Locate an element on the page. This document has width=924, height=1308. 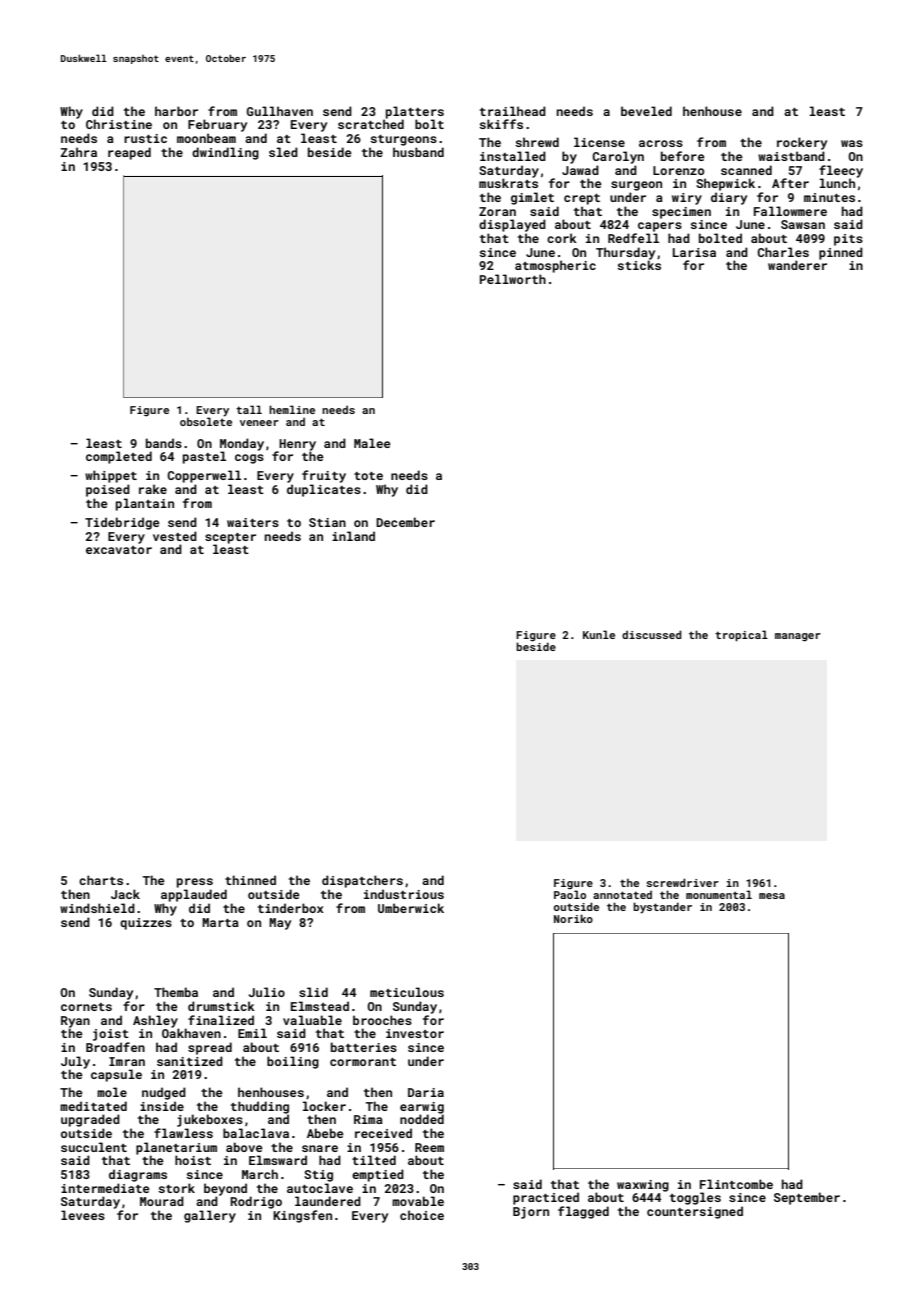
stork is located at coordinates (177, 1188).
